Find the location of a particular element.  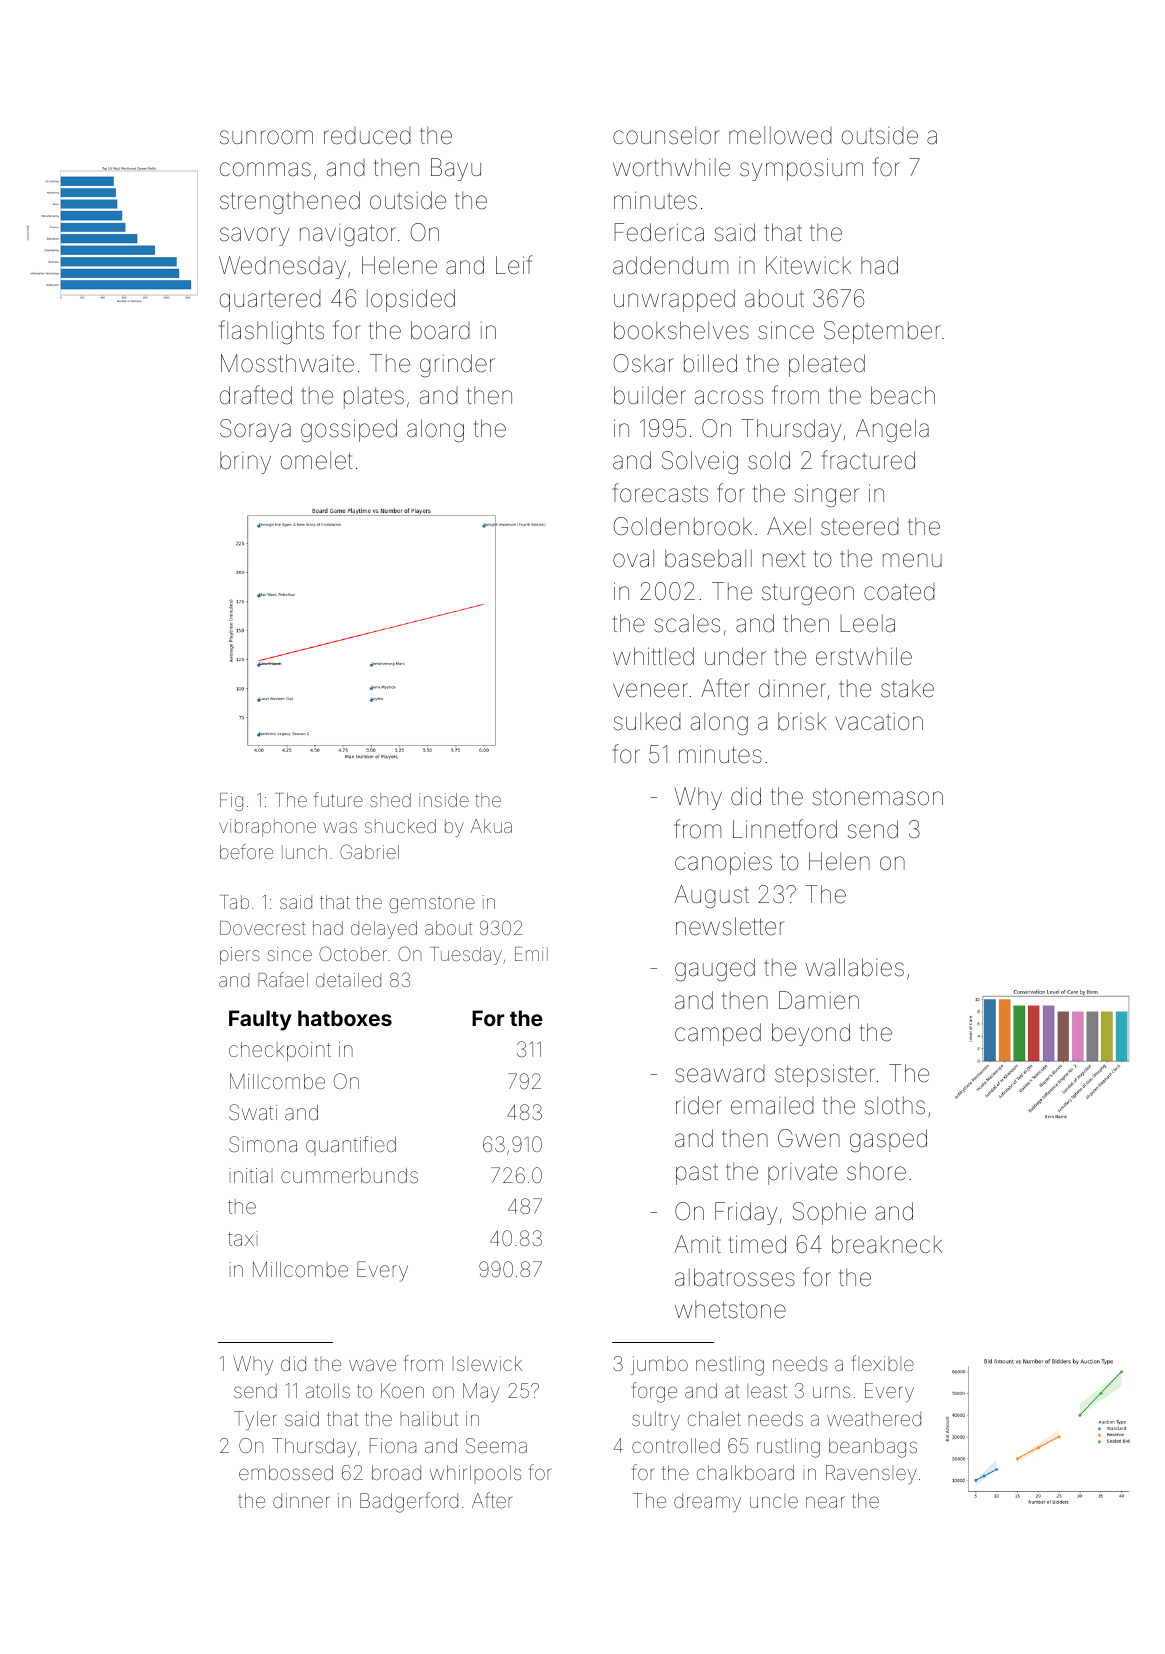

sunroom is located at coordinates (266, 137).
